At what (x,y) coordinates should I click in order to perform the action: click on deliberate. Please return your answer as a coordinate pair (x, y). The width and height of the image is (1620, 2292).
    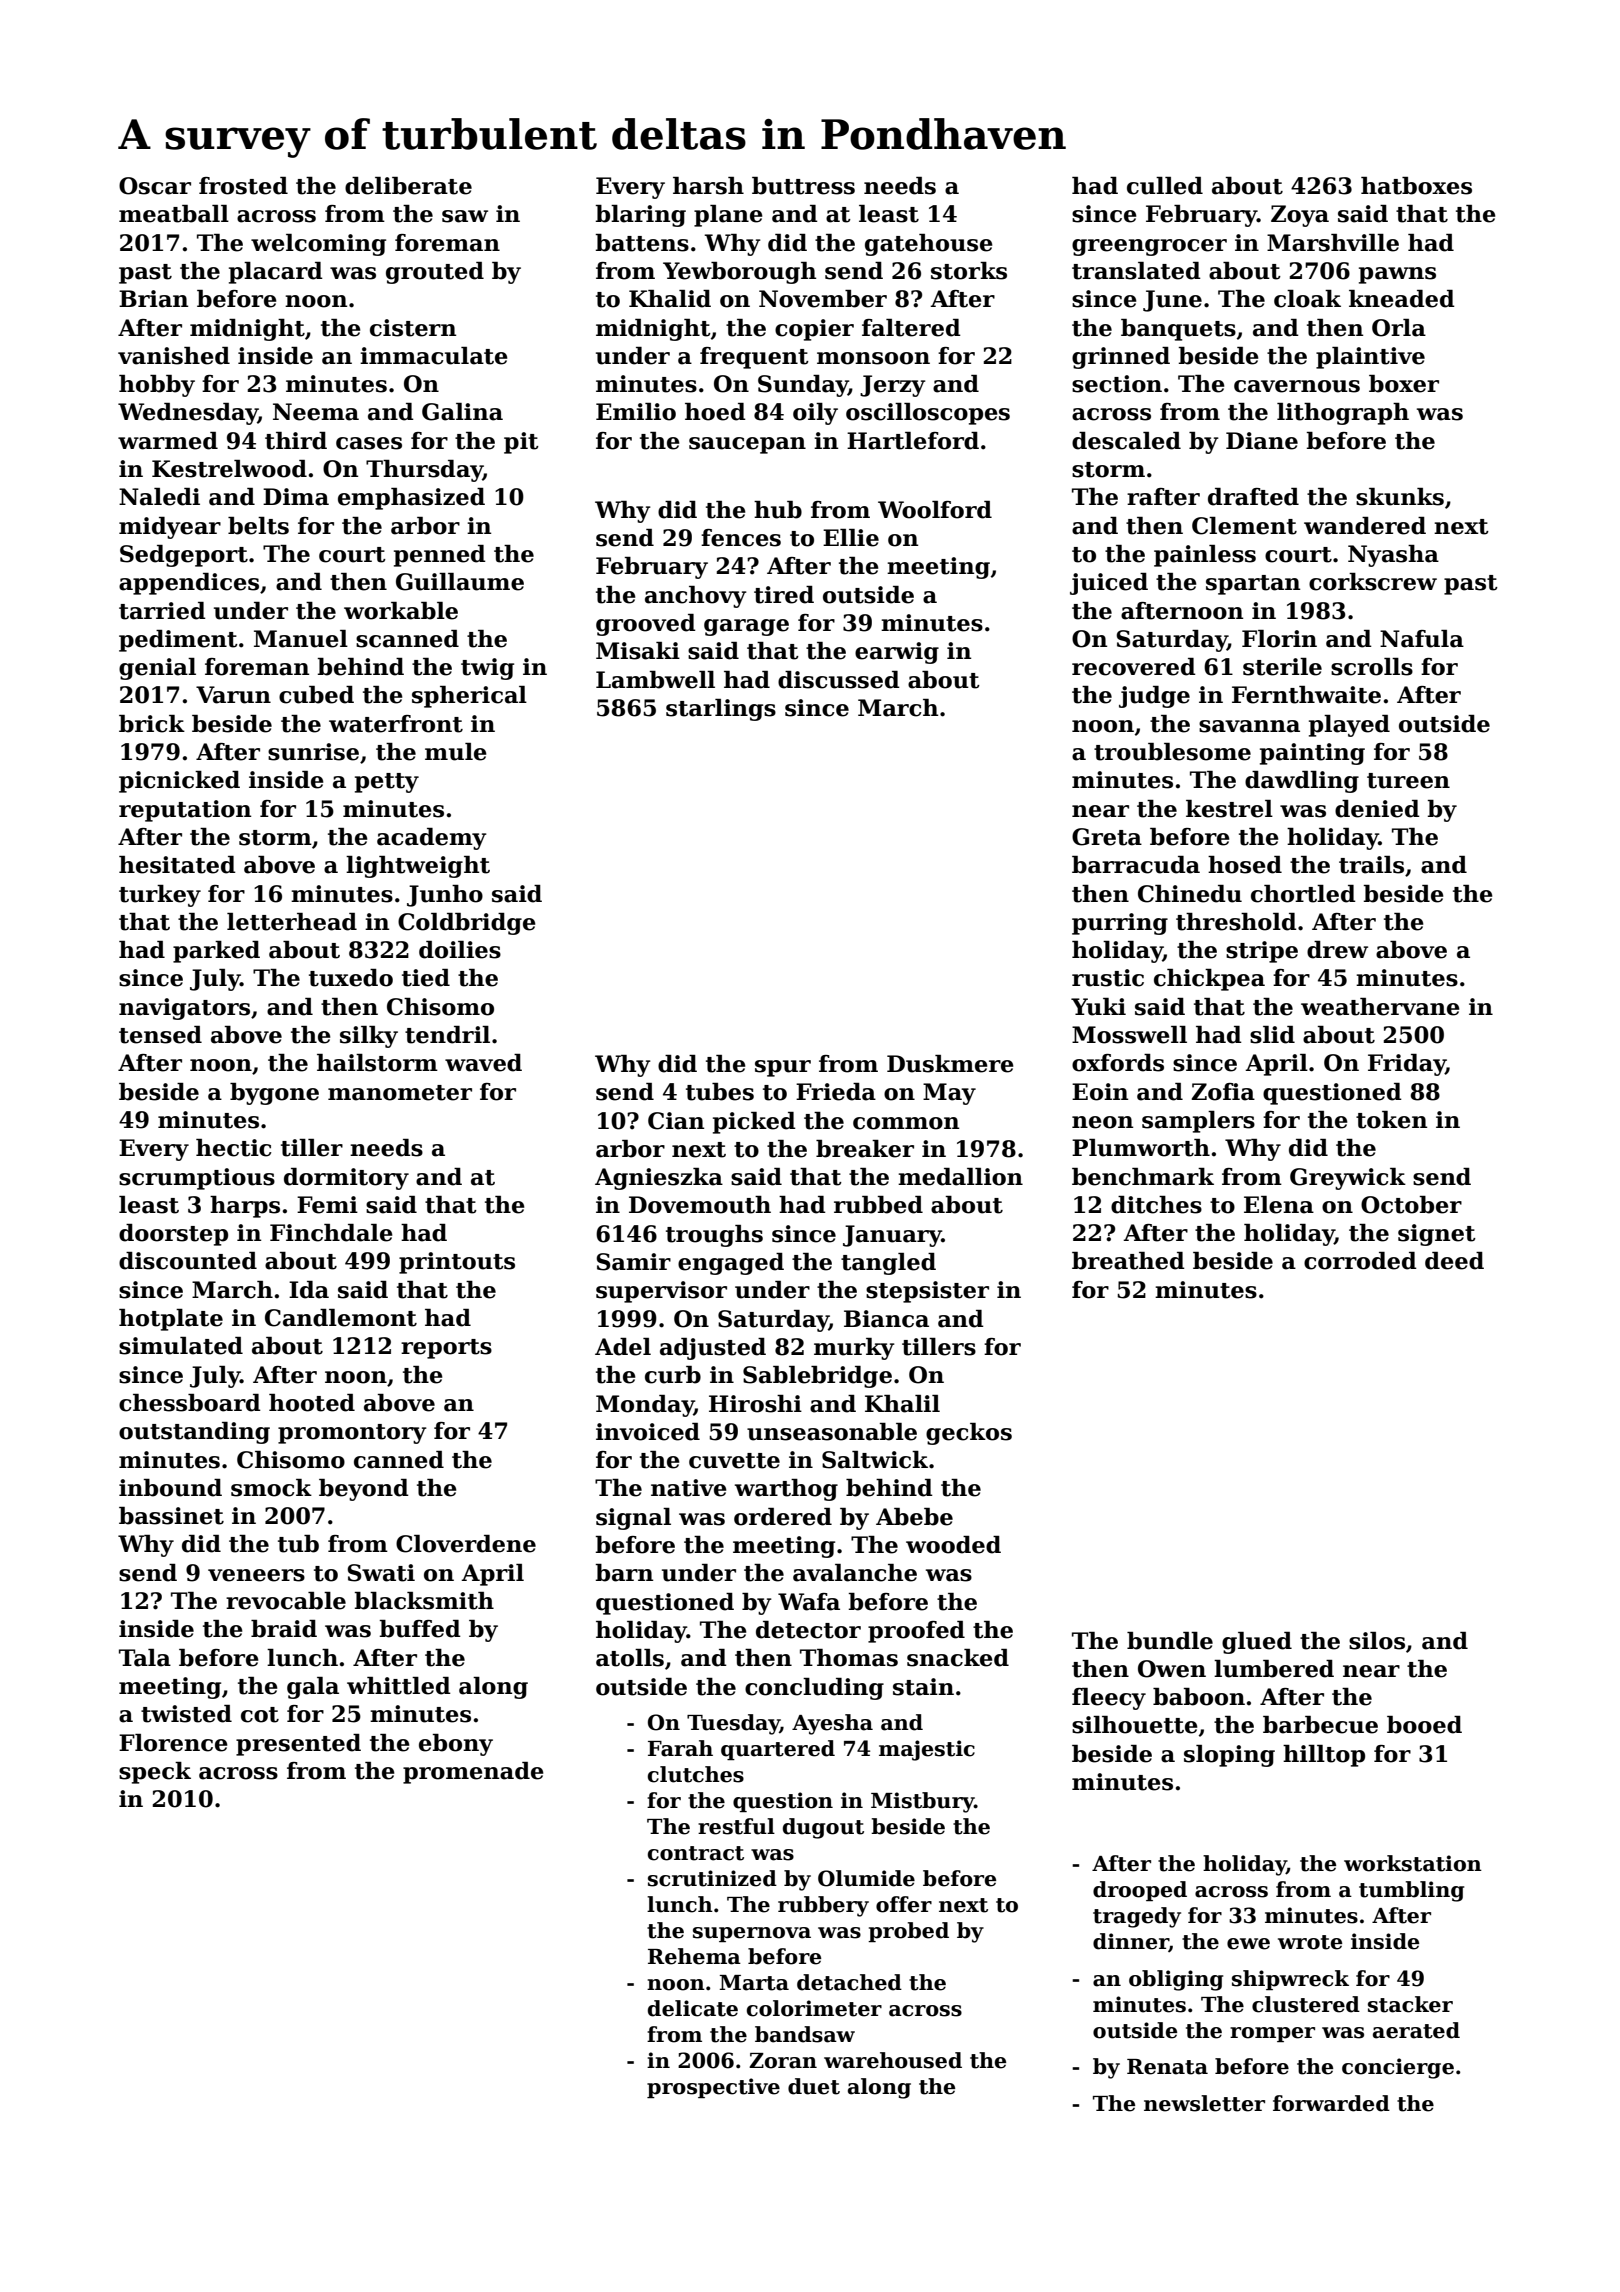
    Looking at the image, I should click on (408, 186).
